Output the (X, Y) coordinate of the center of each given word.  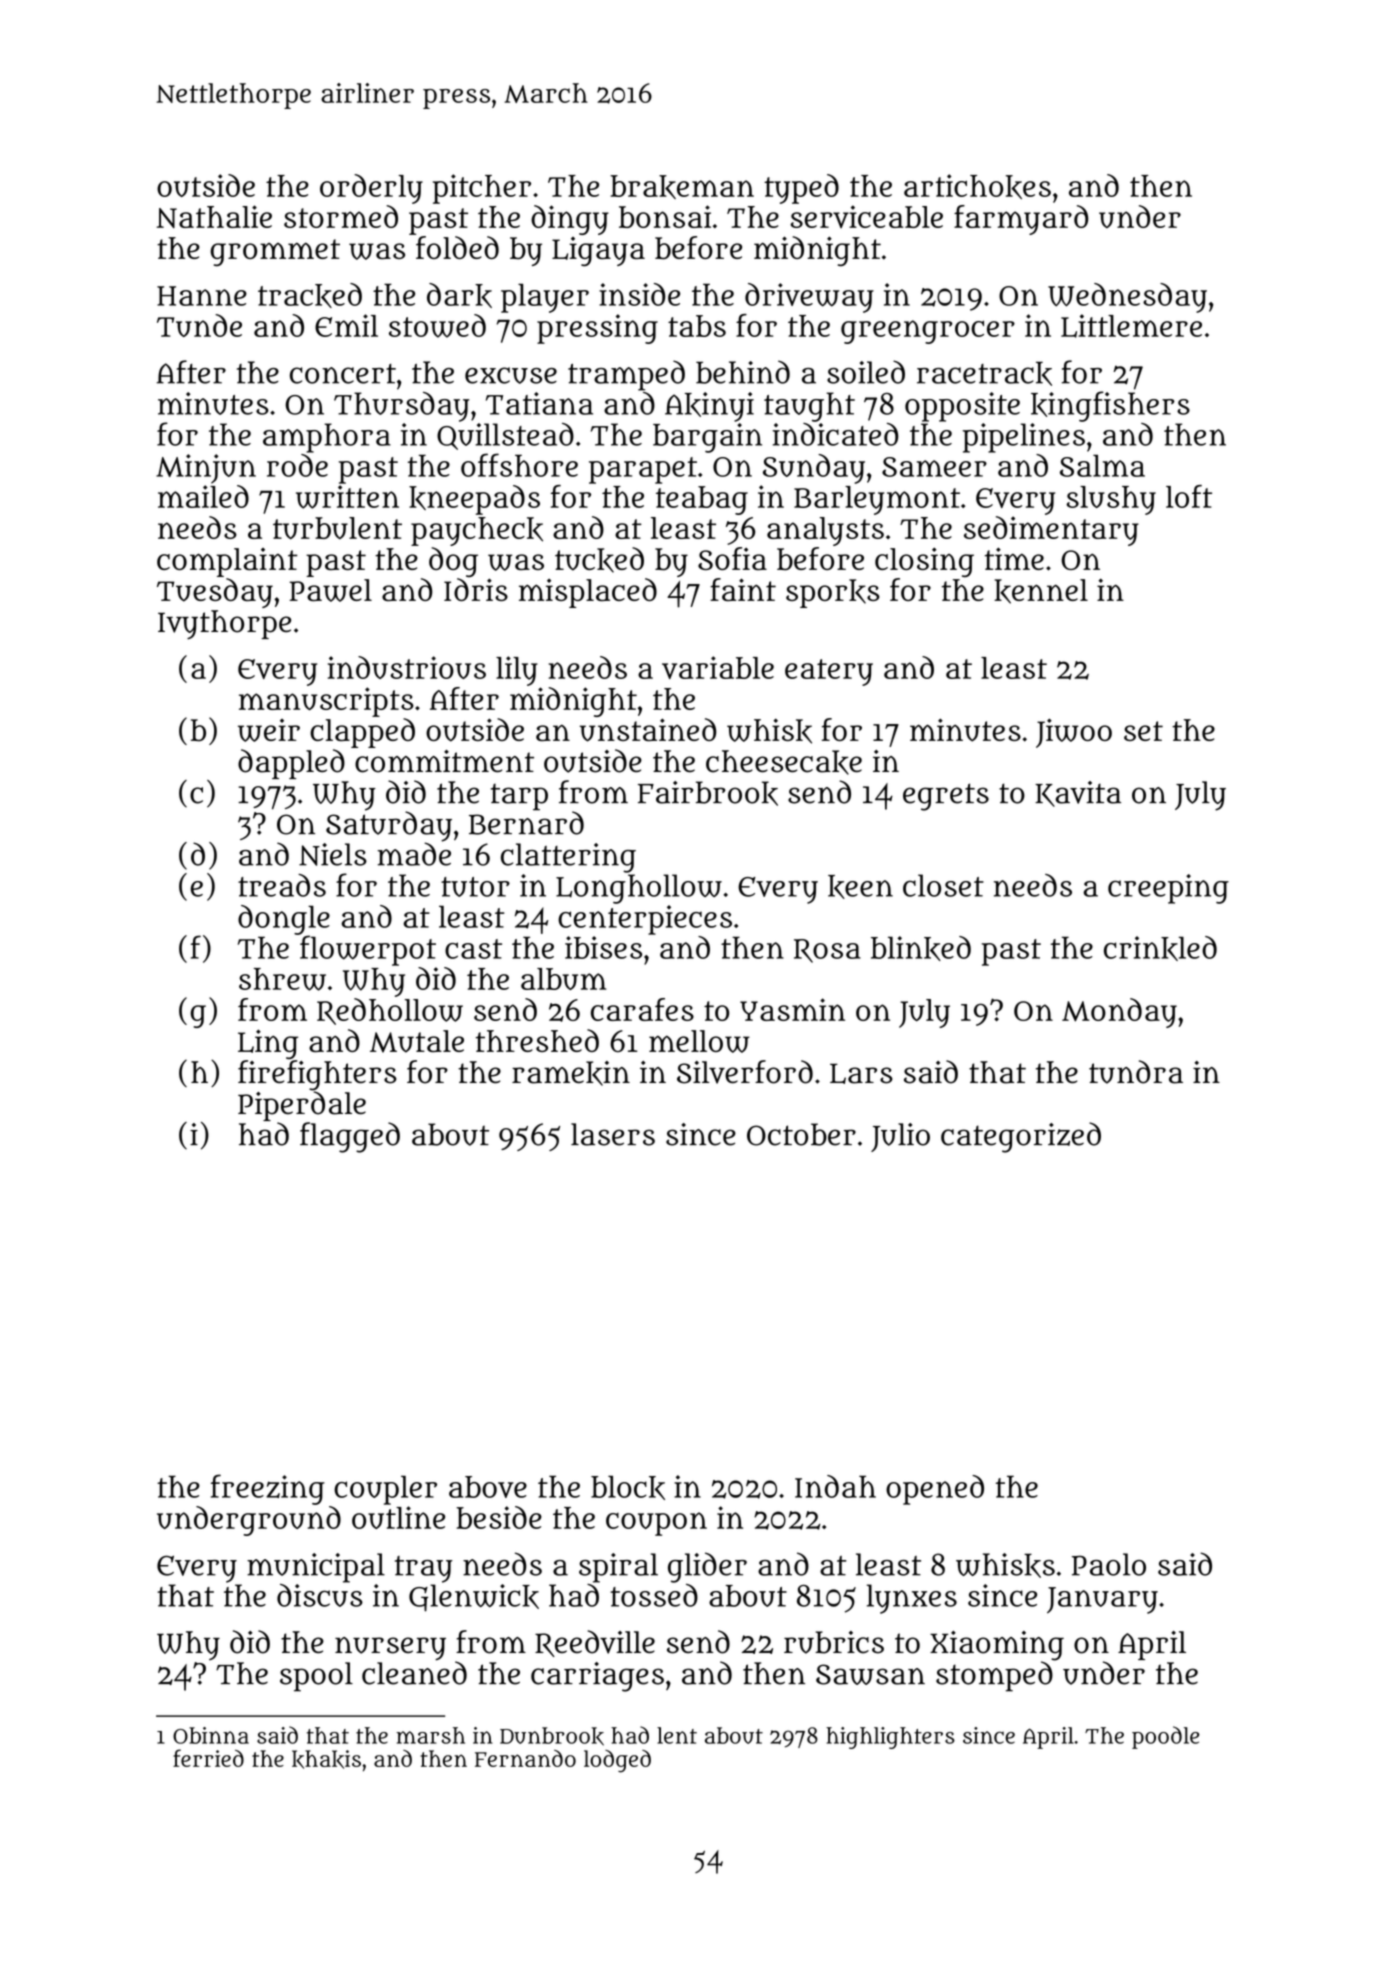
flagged (350, 1137)
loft (1189, 496)
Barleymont (877, 500)
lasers (613, 1134)
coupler (385, 1490)
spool (316, 1677)
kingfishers (1110, 406)
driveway (809, 298)
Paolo (1109, 1564)
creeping (1168, 889)
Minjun (206, 469)
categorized (1021, 1137)
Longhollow (639, 889)
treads (282, 885)
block (628, 1487)
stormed (341, 216)
